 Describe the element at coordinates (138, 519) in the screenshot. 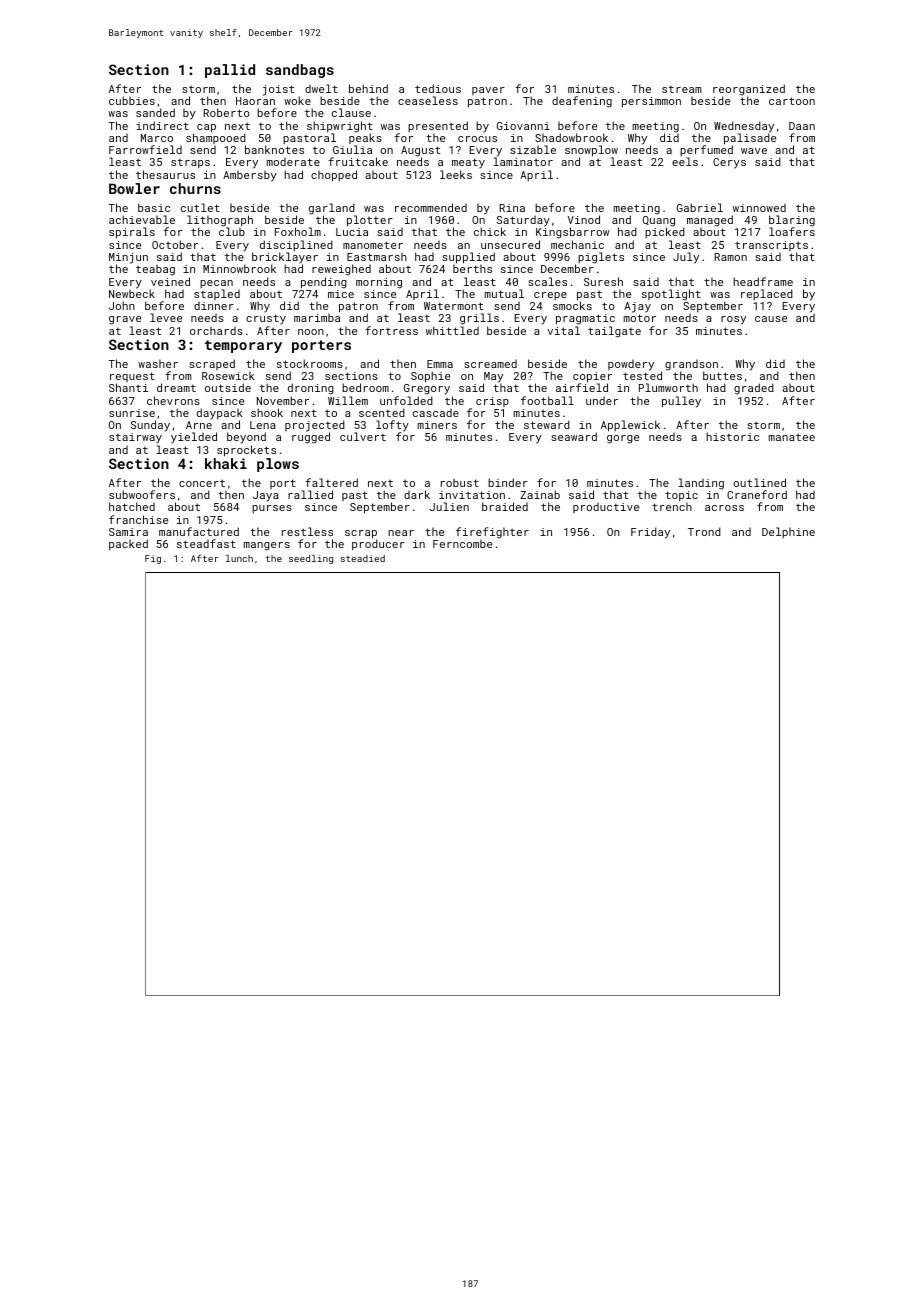

I see `franchise` at that location.
